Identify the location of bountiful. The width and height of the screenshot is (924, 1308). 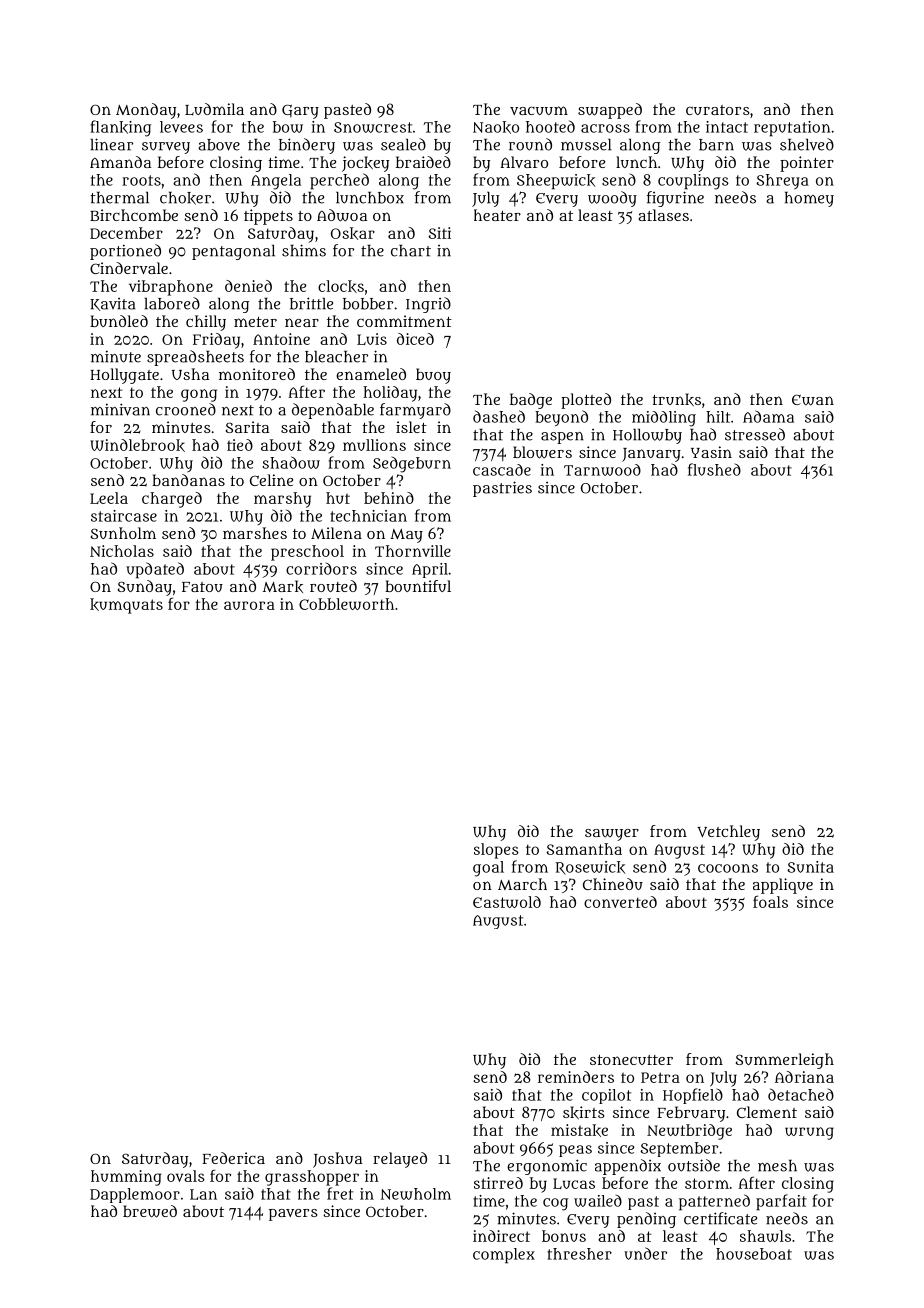
(418, 586).
